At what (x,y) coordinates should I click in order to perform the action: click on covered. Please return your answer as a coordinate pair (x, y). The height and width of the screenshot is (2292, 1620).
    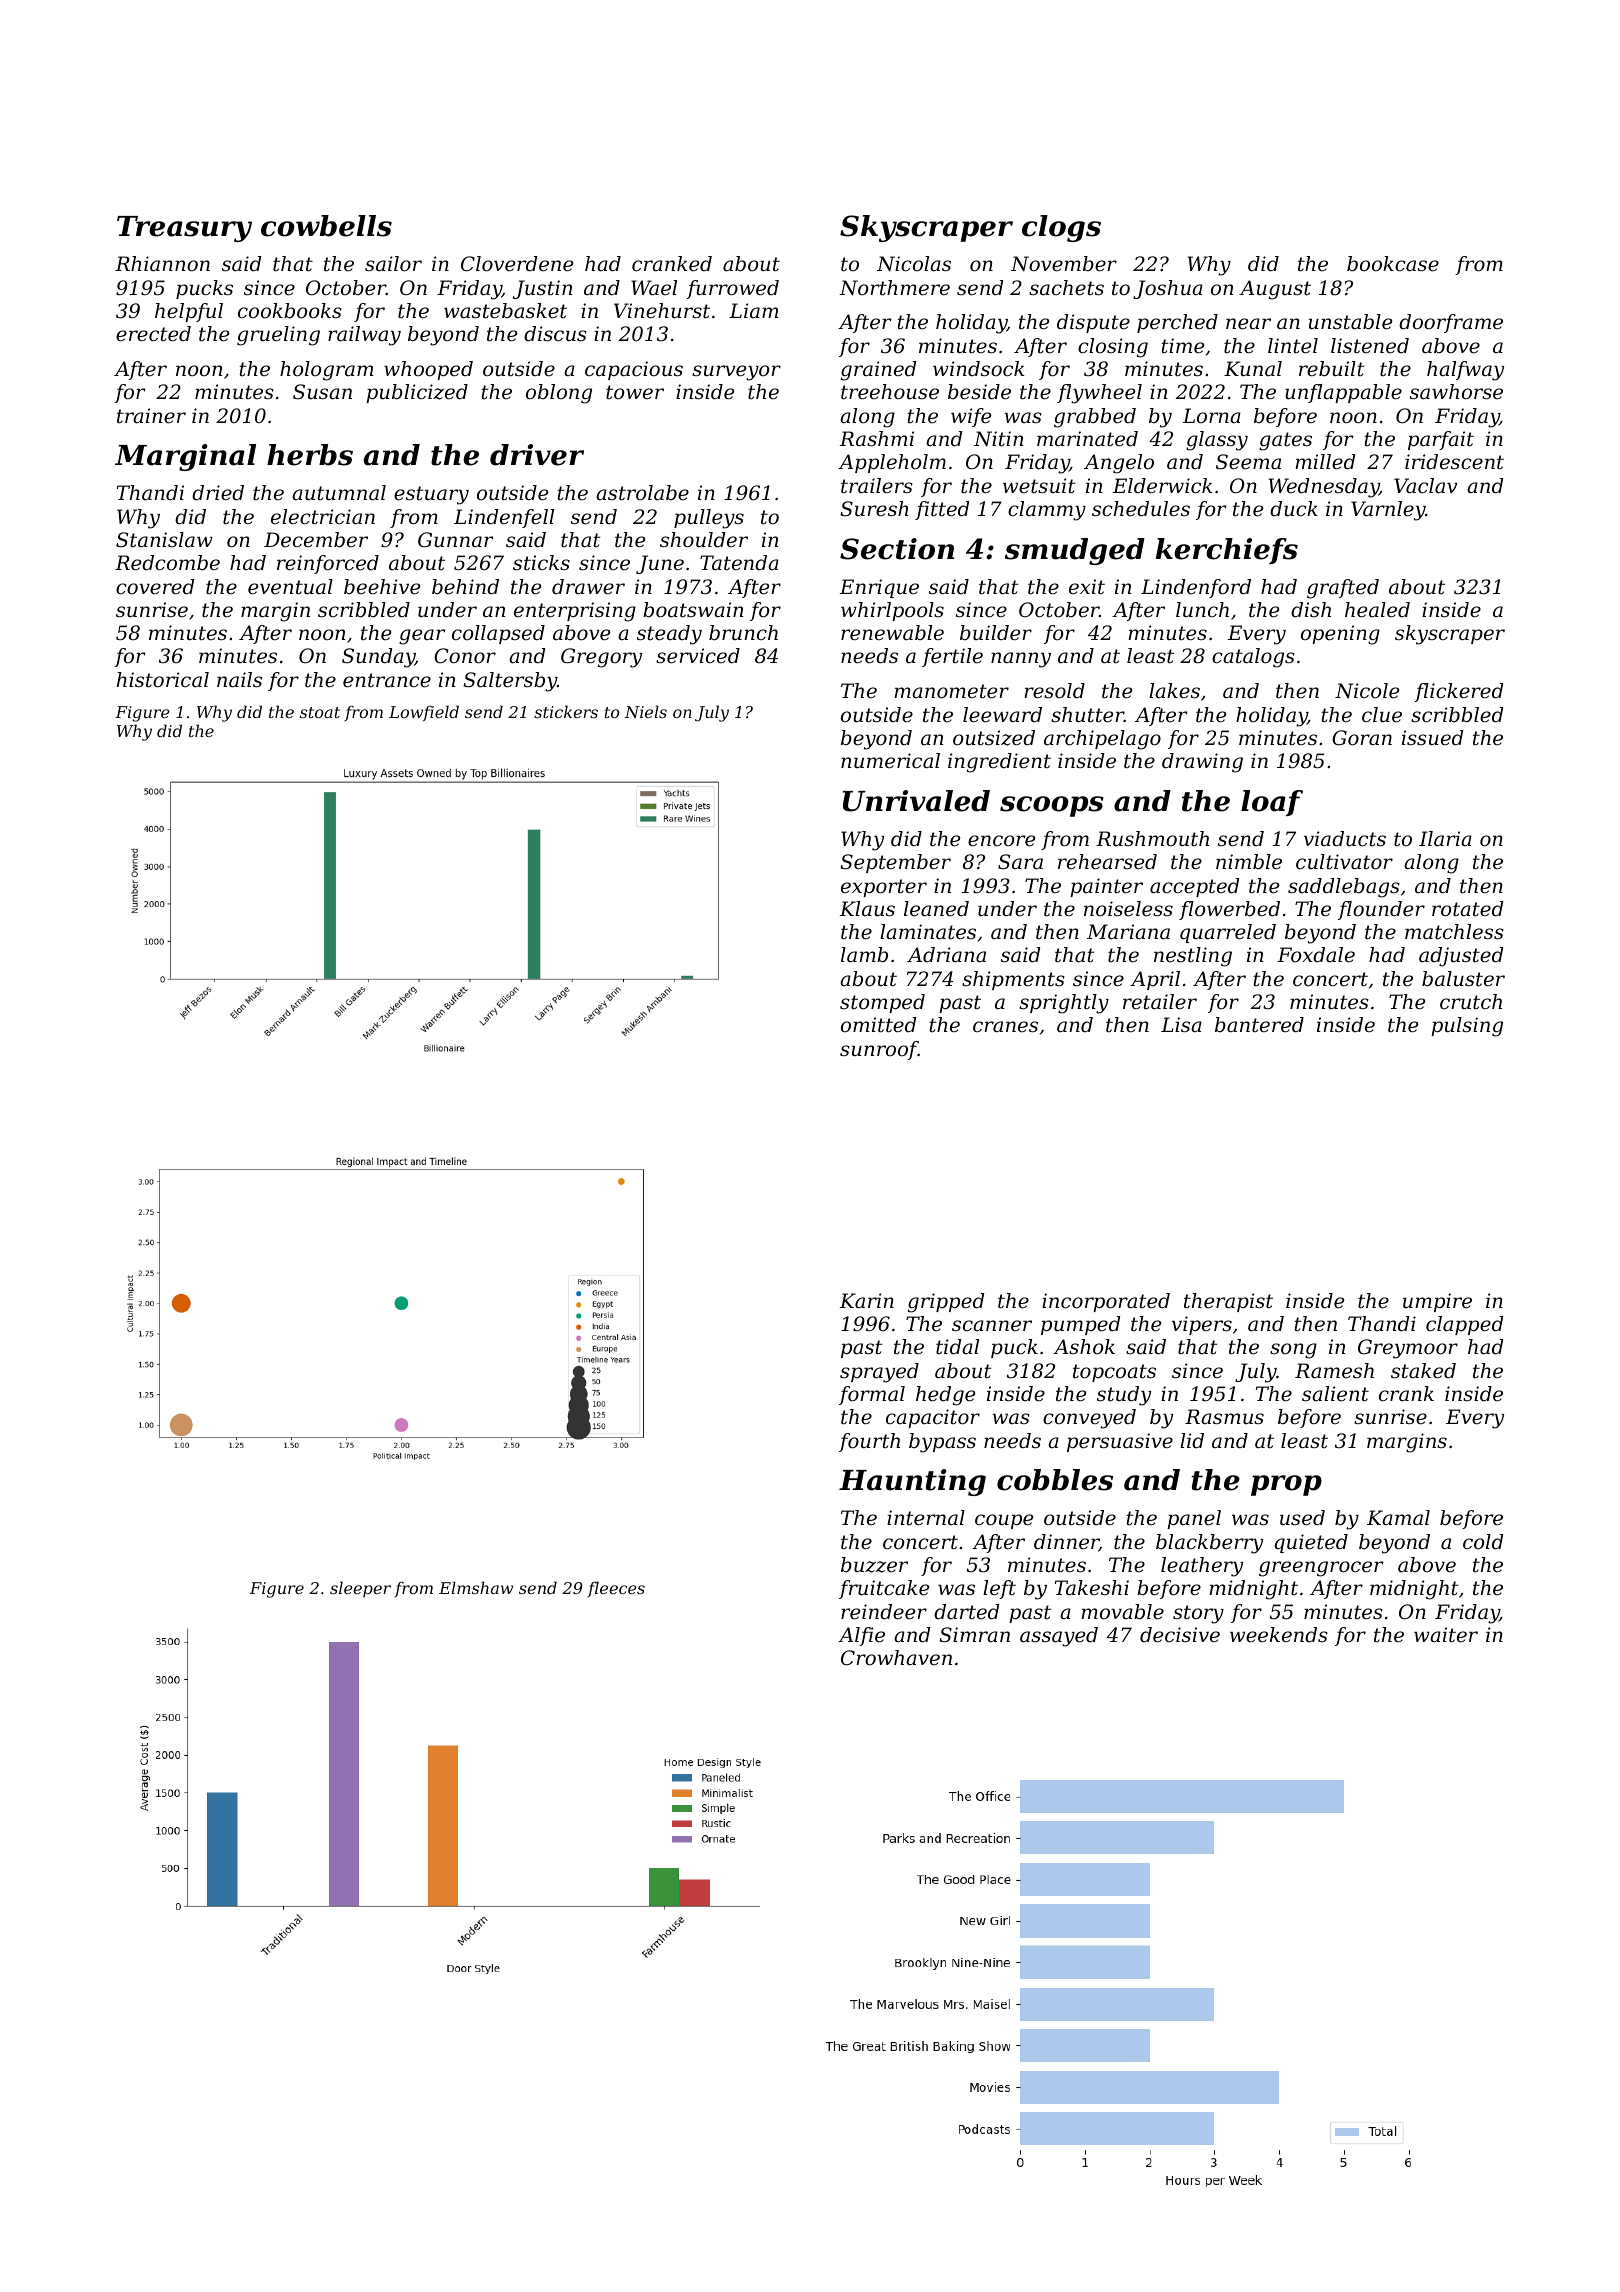
    Looking at the image, I should click on (155, 587).
